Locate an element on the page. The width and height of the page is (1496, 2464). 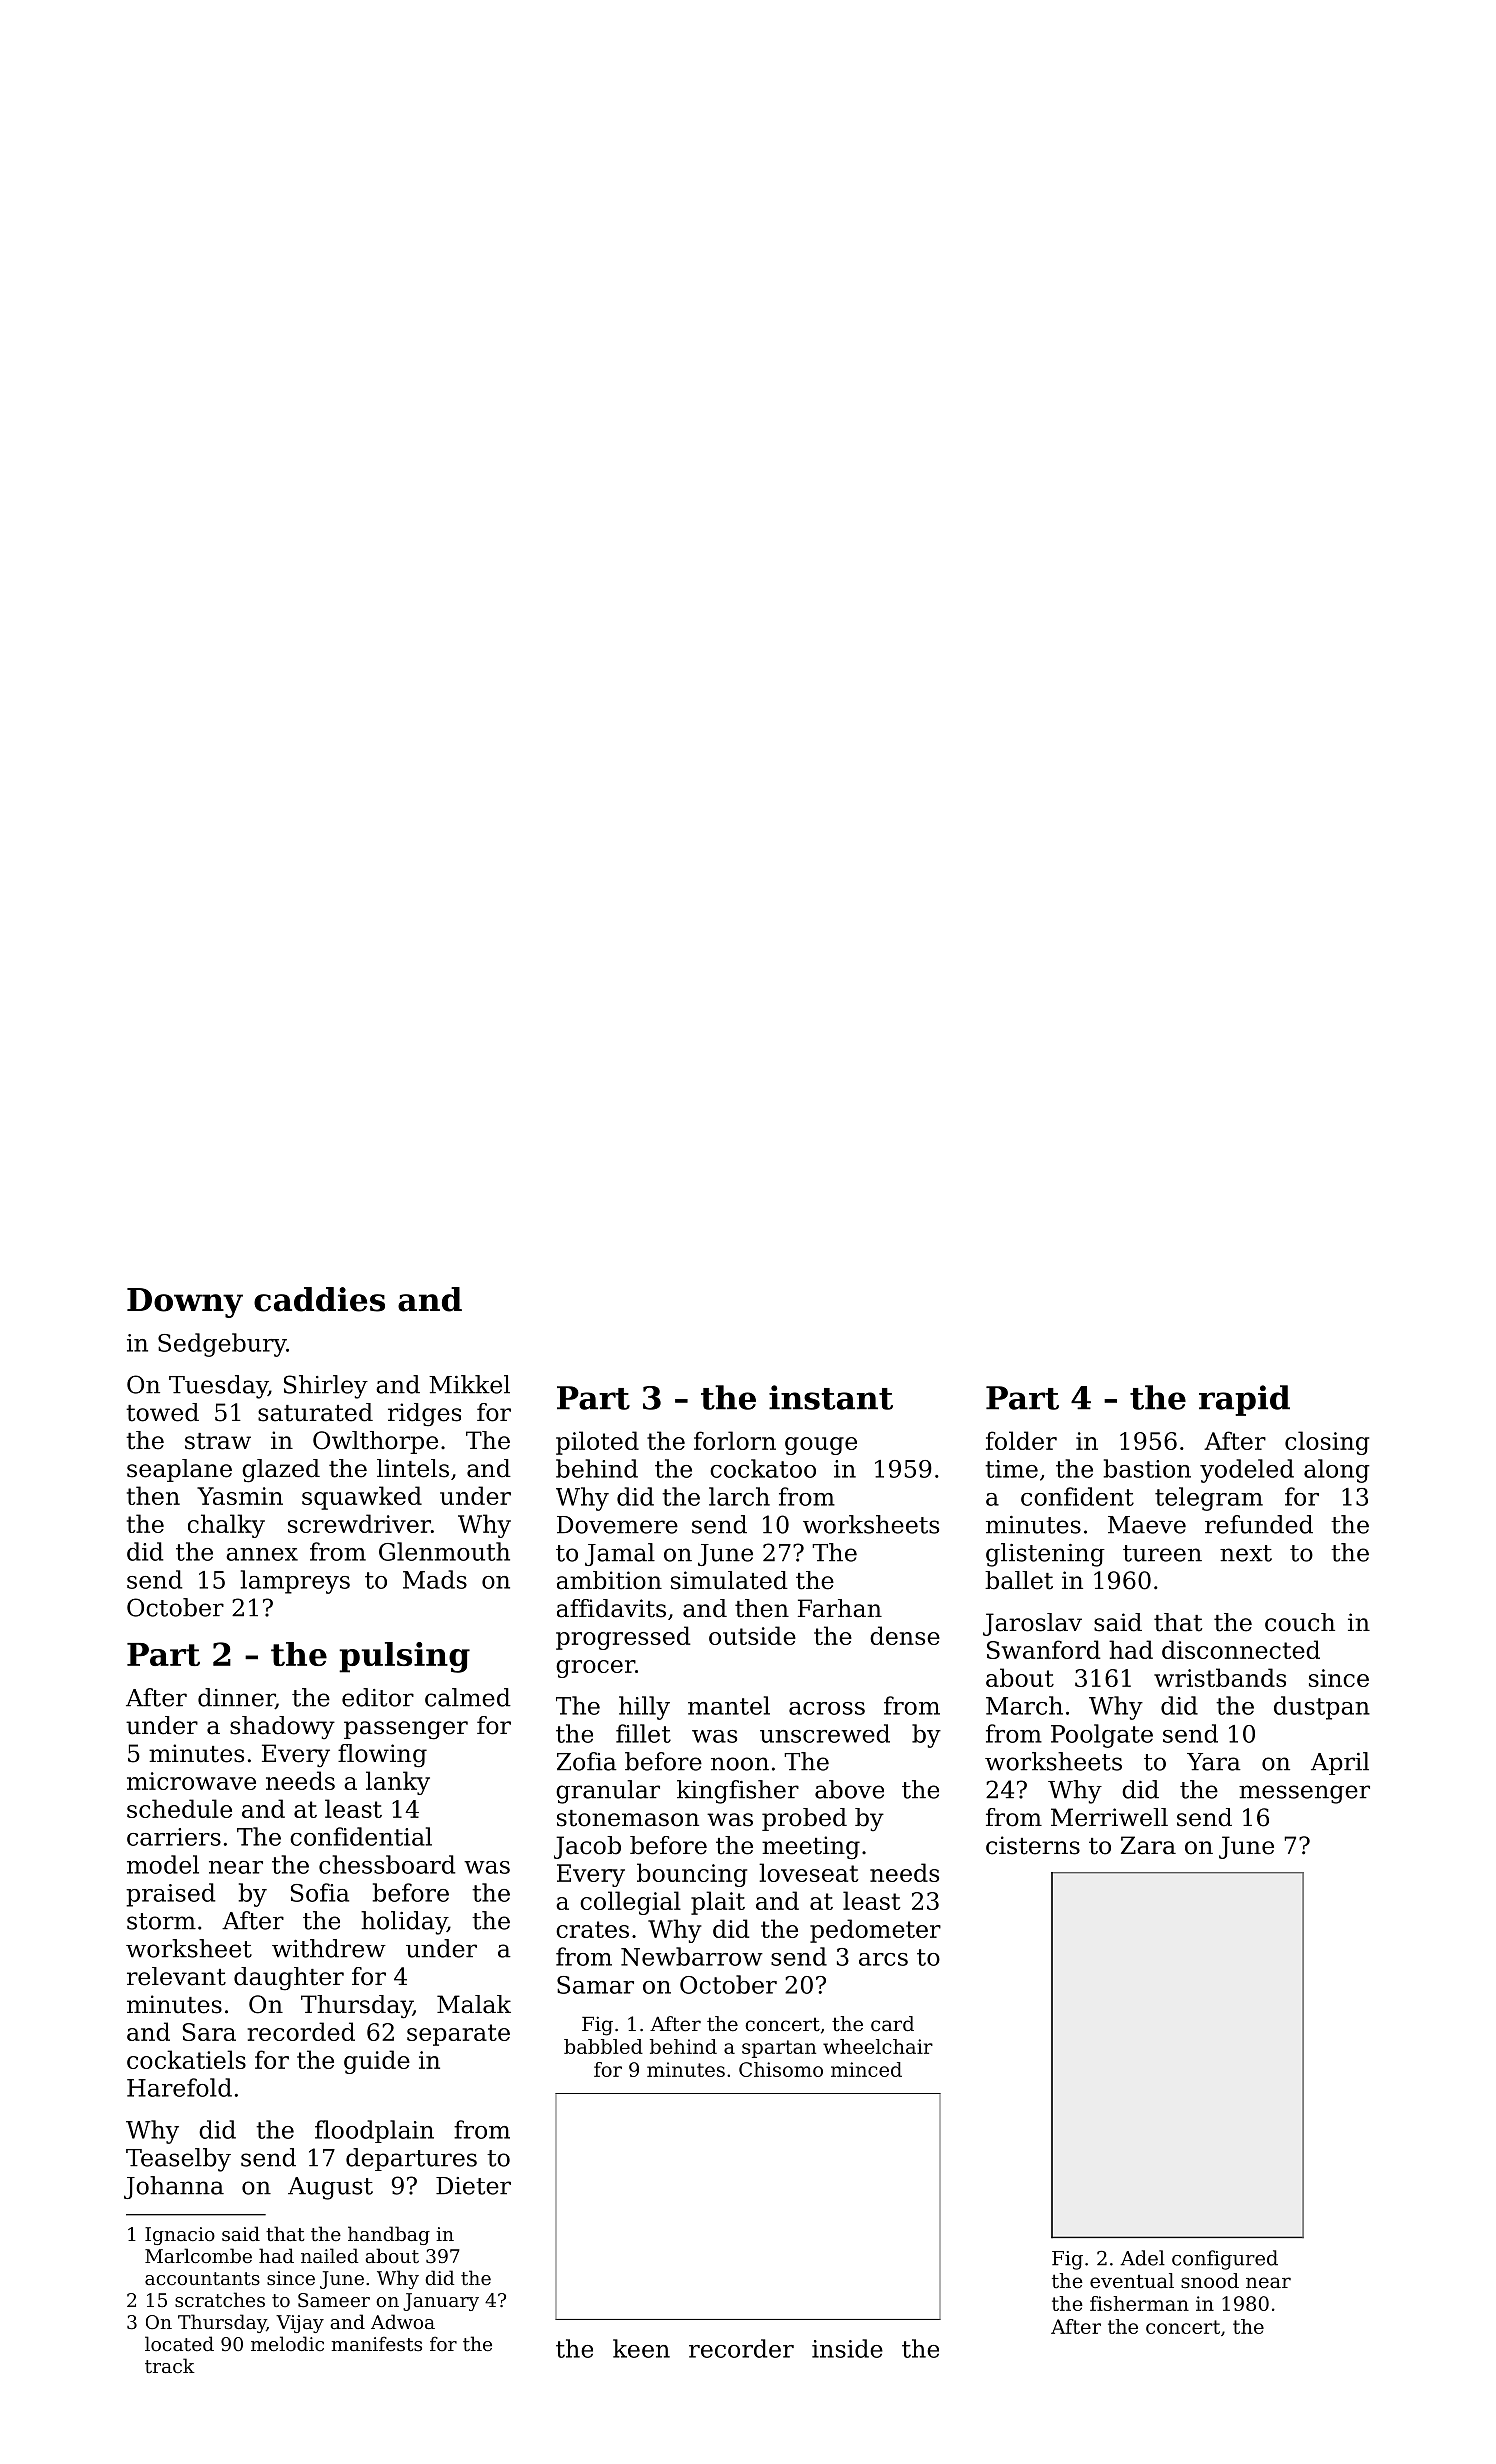
caddies is located at coordinates (319, 1299).
